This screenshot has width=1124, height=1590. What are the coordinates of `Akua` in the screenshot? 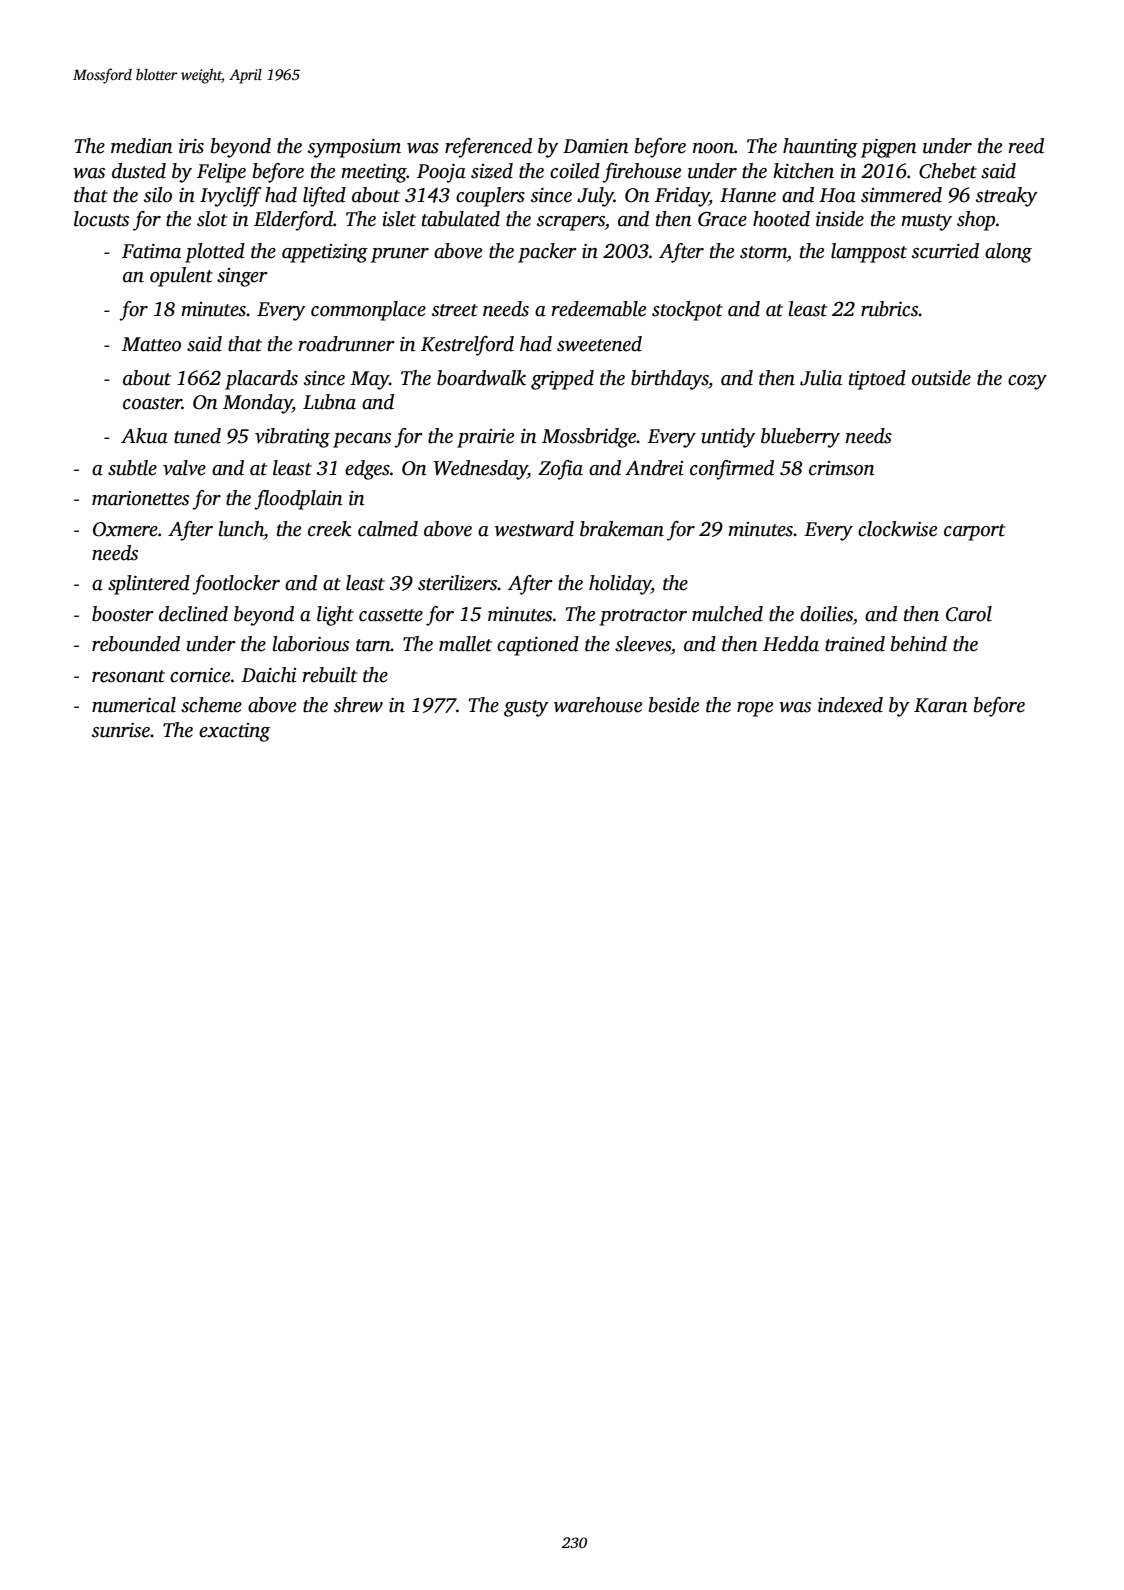 It's located at (144, 436).
